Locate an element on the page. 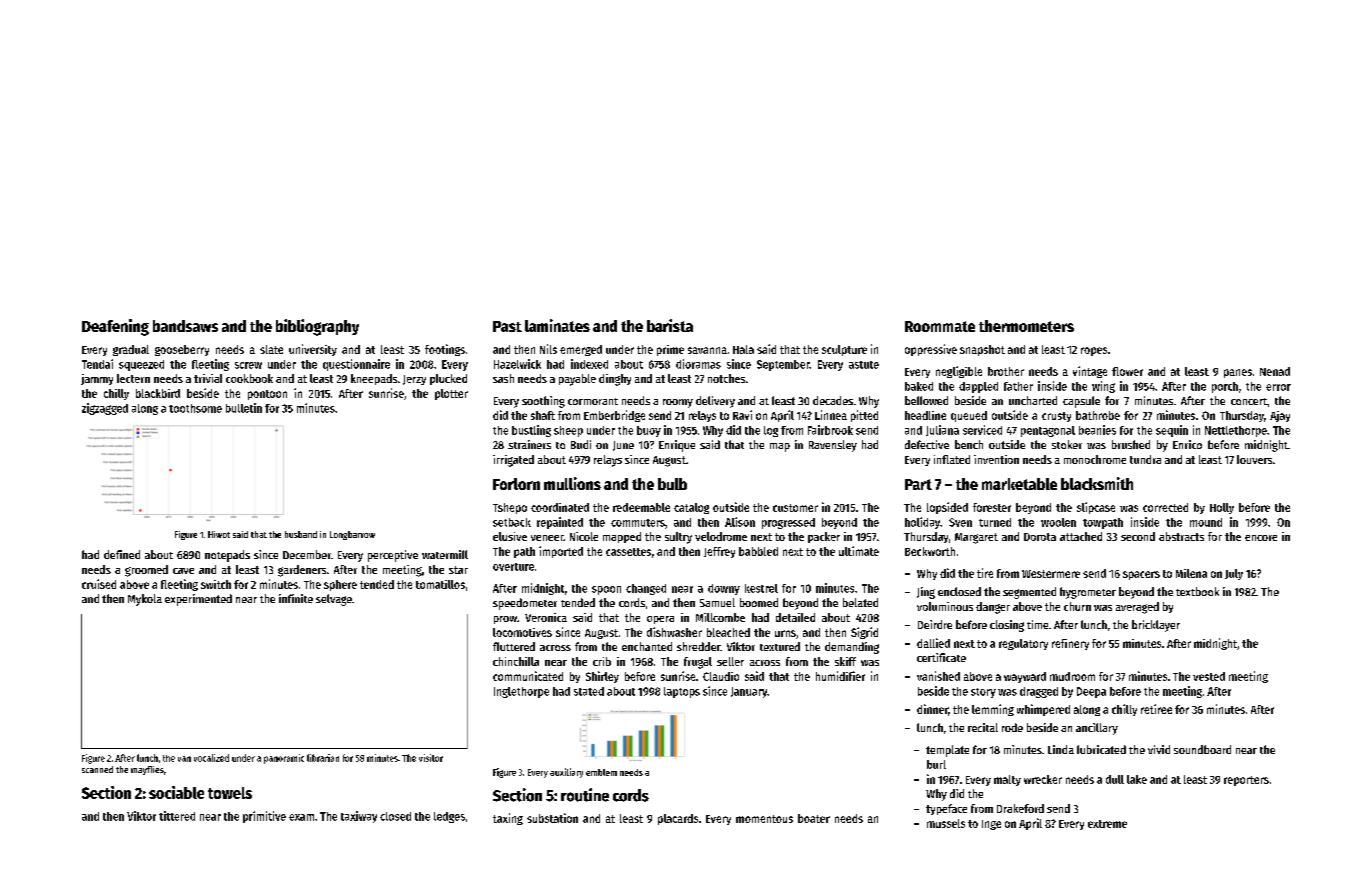  footings is located at coordinates (445, 350).
